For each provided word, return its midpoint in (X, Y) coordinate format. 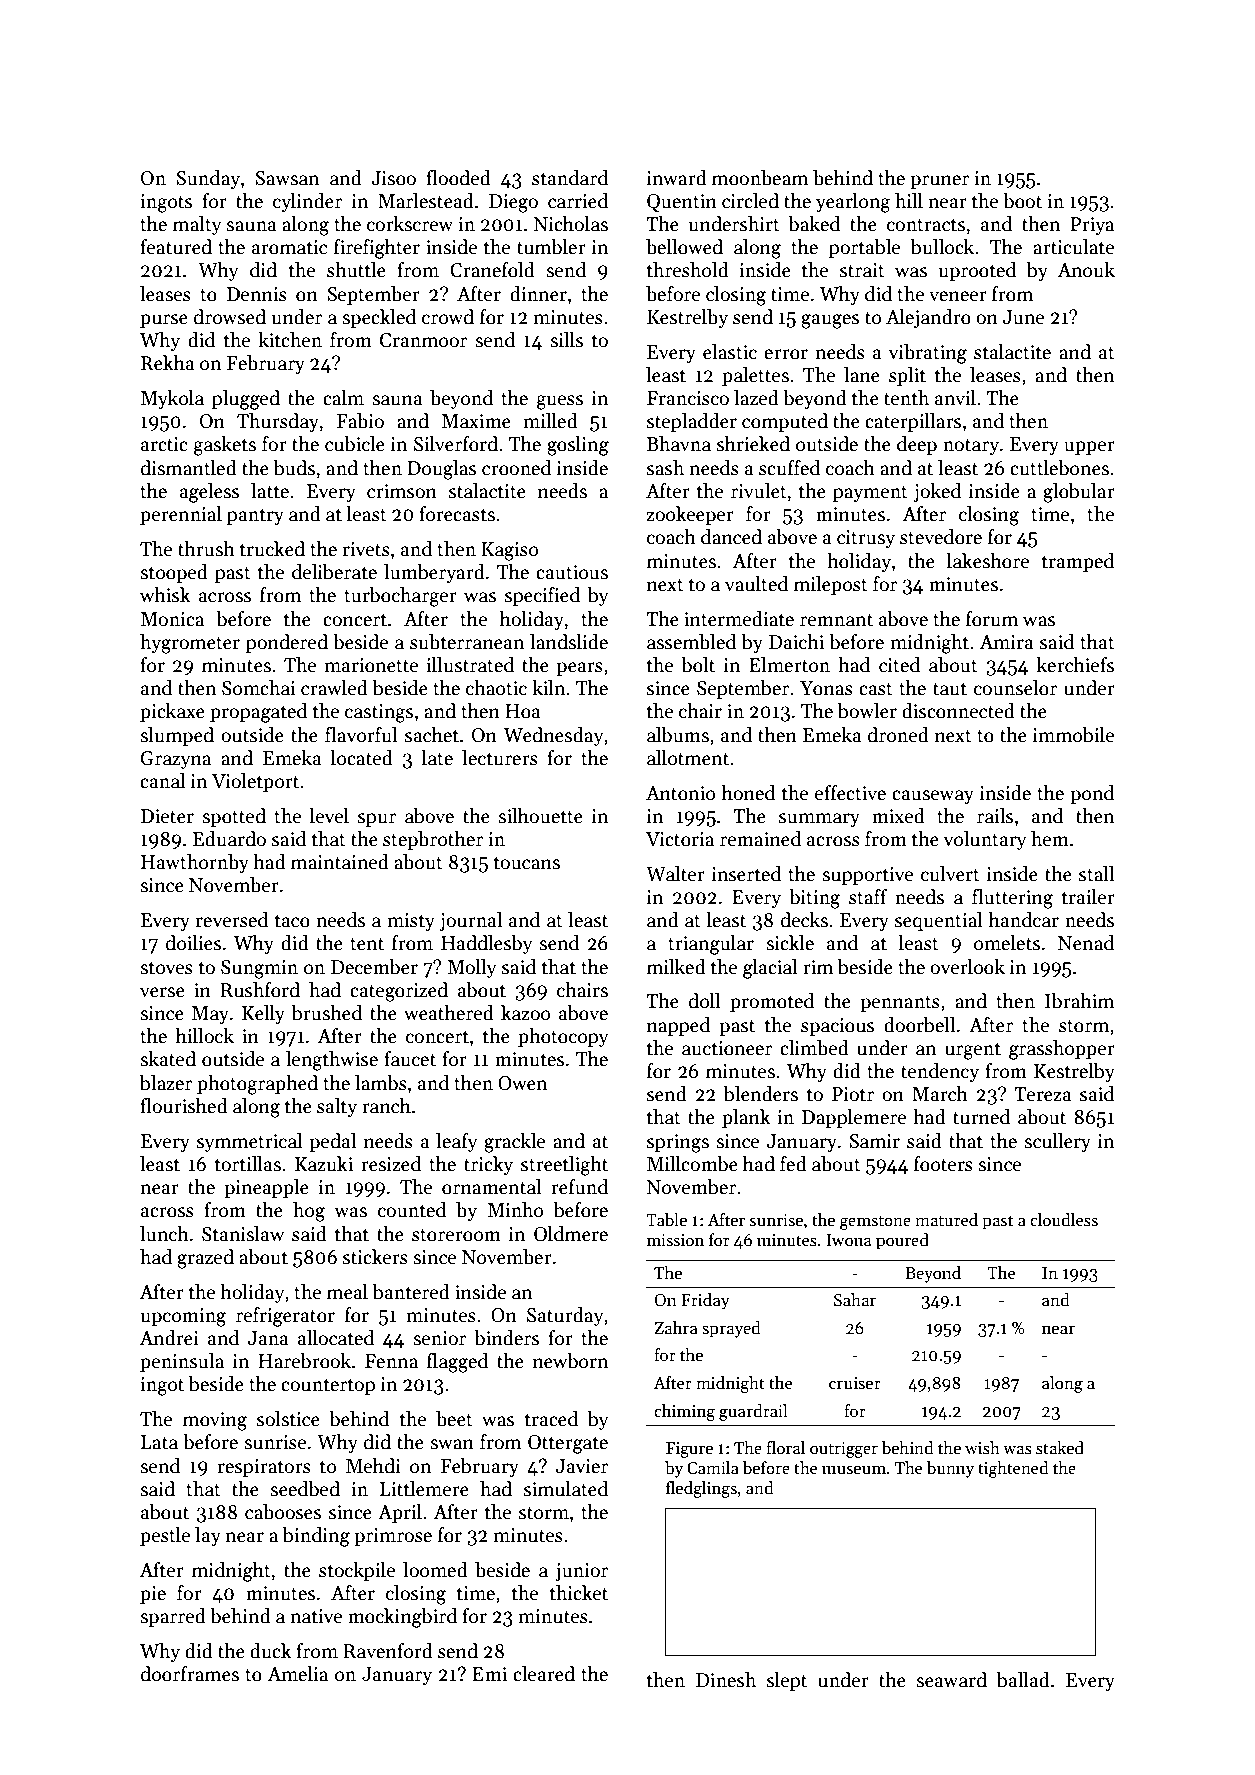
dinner (538, 294)
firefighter (377, 249)
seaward (951, 1680)
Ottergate (568, 1444)
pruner (939, 182)
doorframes (190, 1674)
